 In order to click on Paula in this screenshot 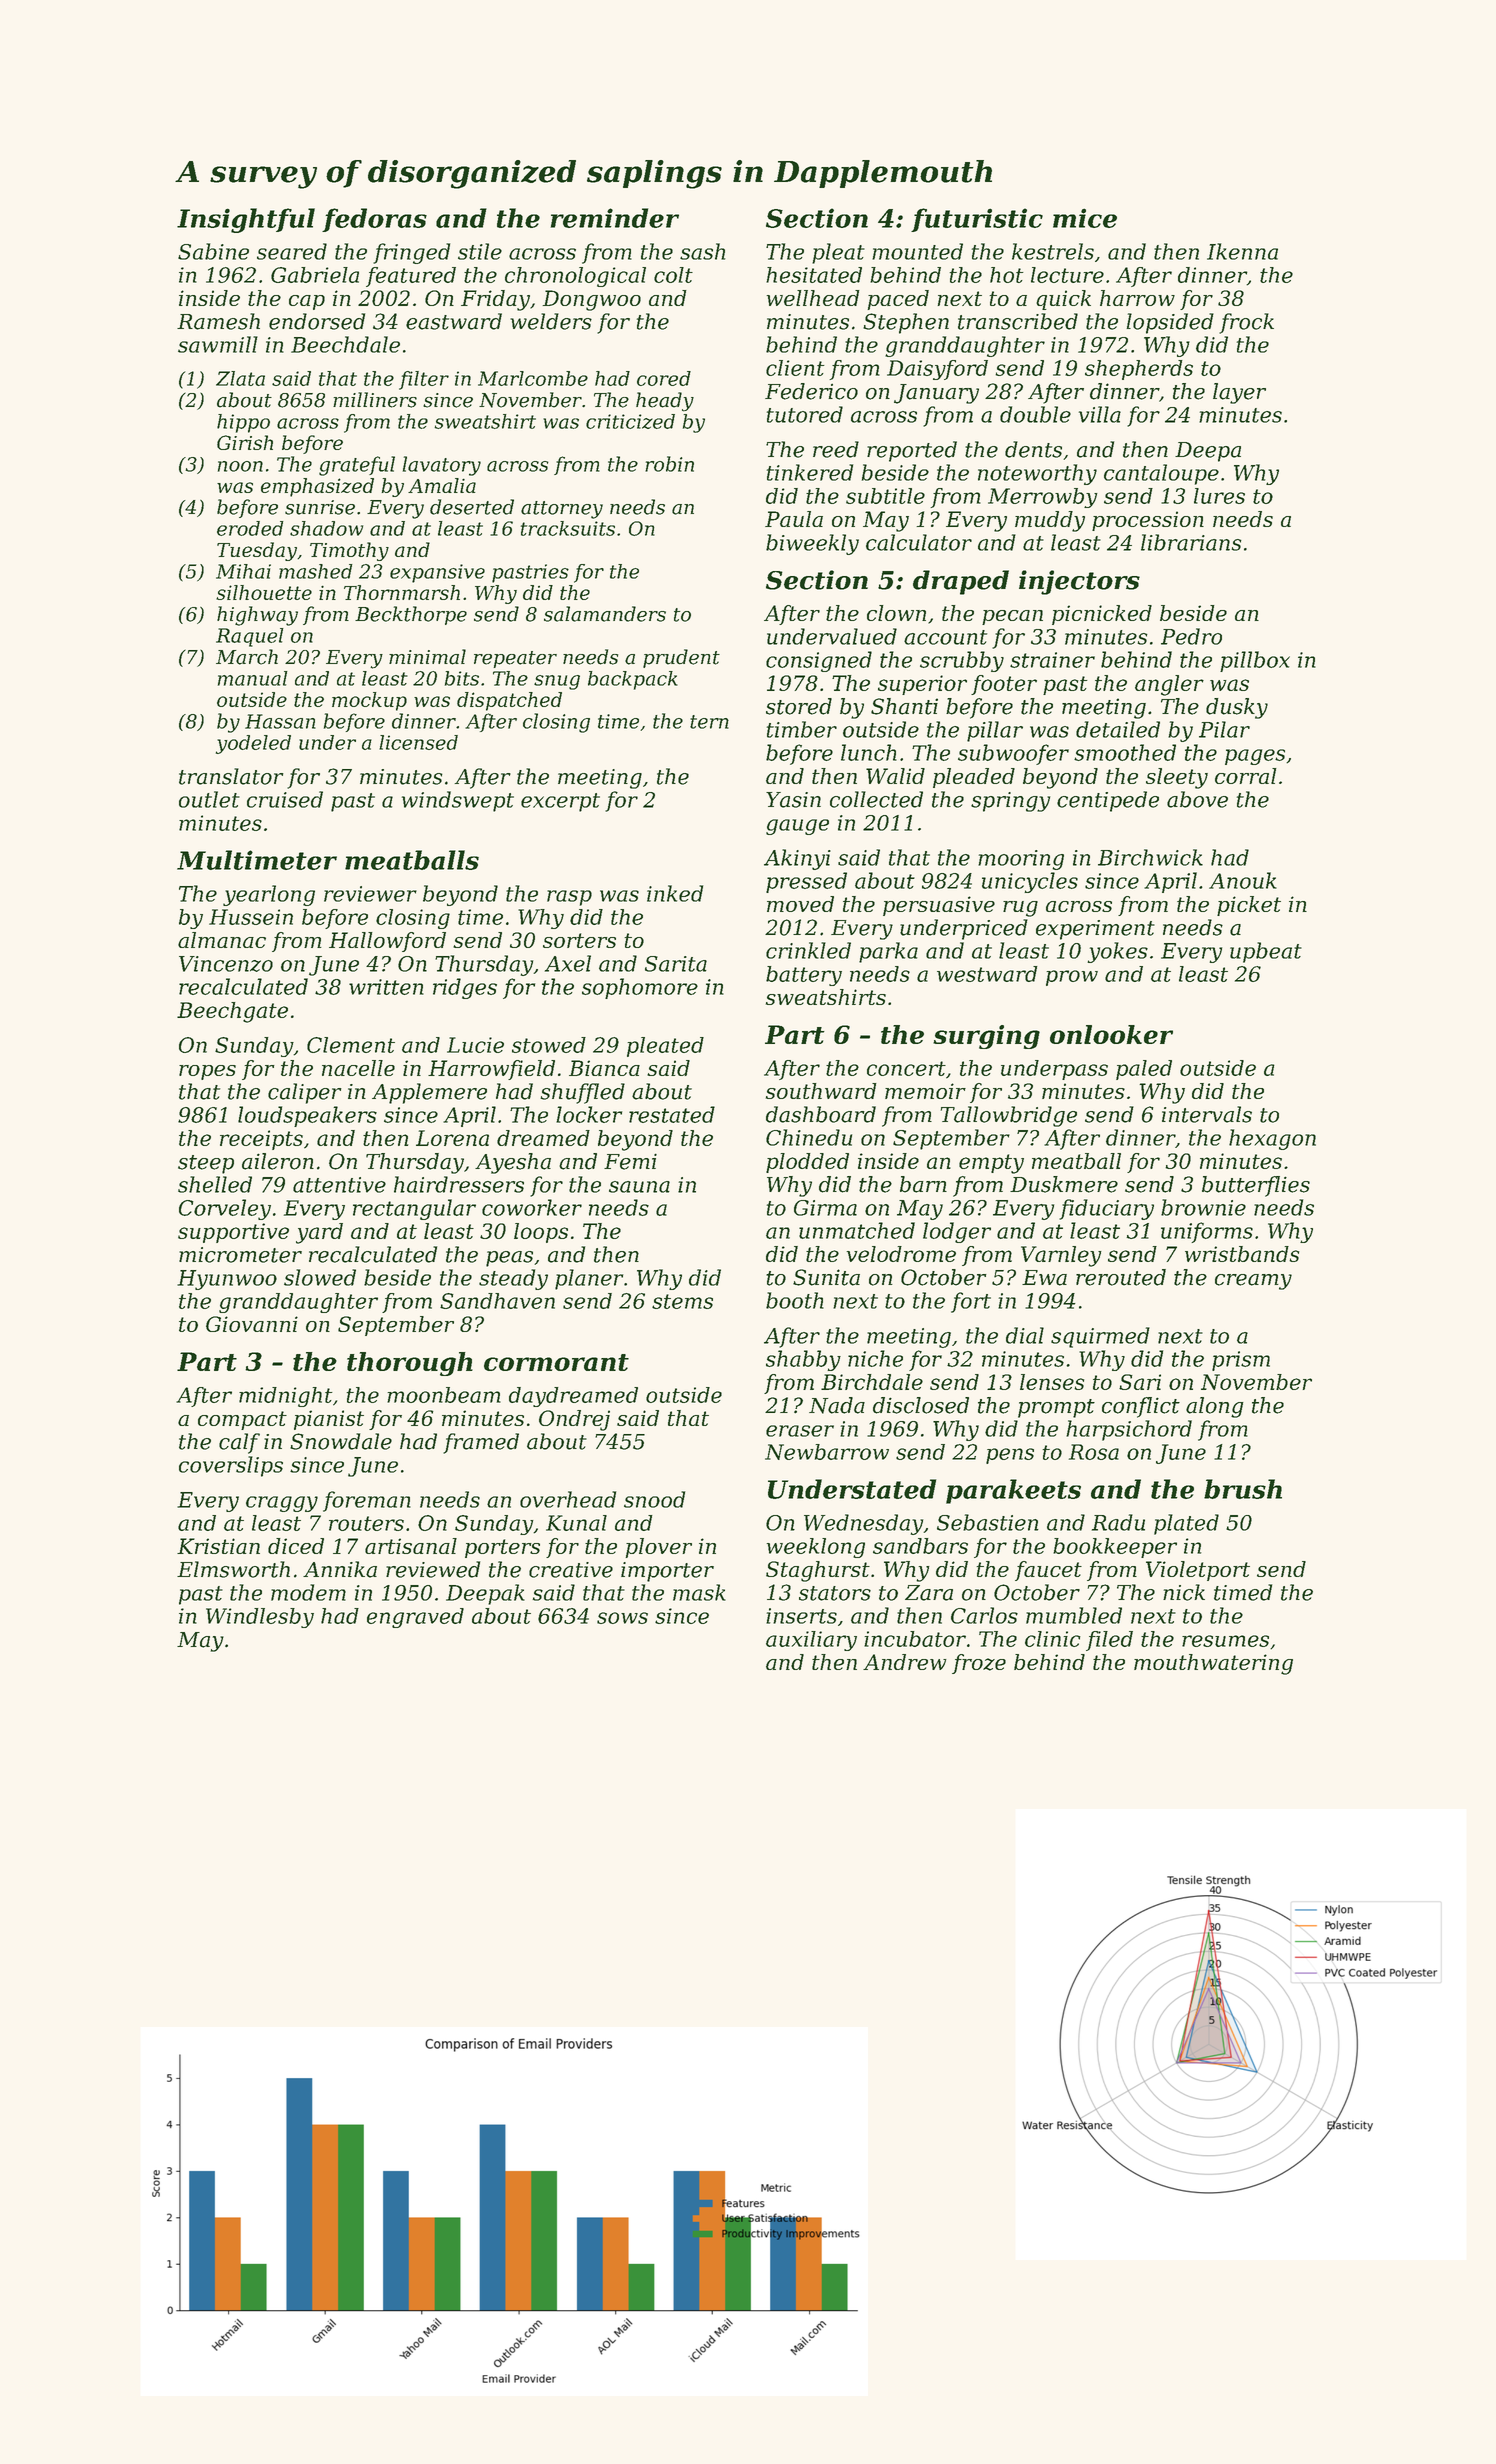, I will do `click(794, 519)`.
